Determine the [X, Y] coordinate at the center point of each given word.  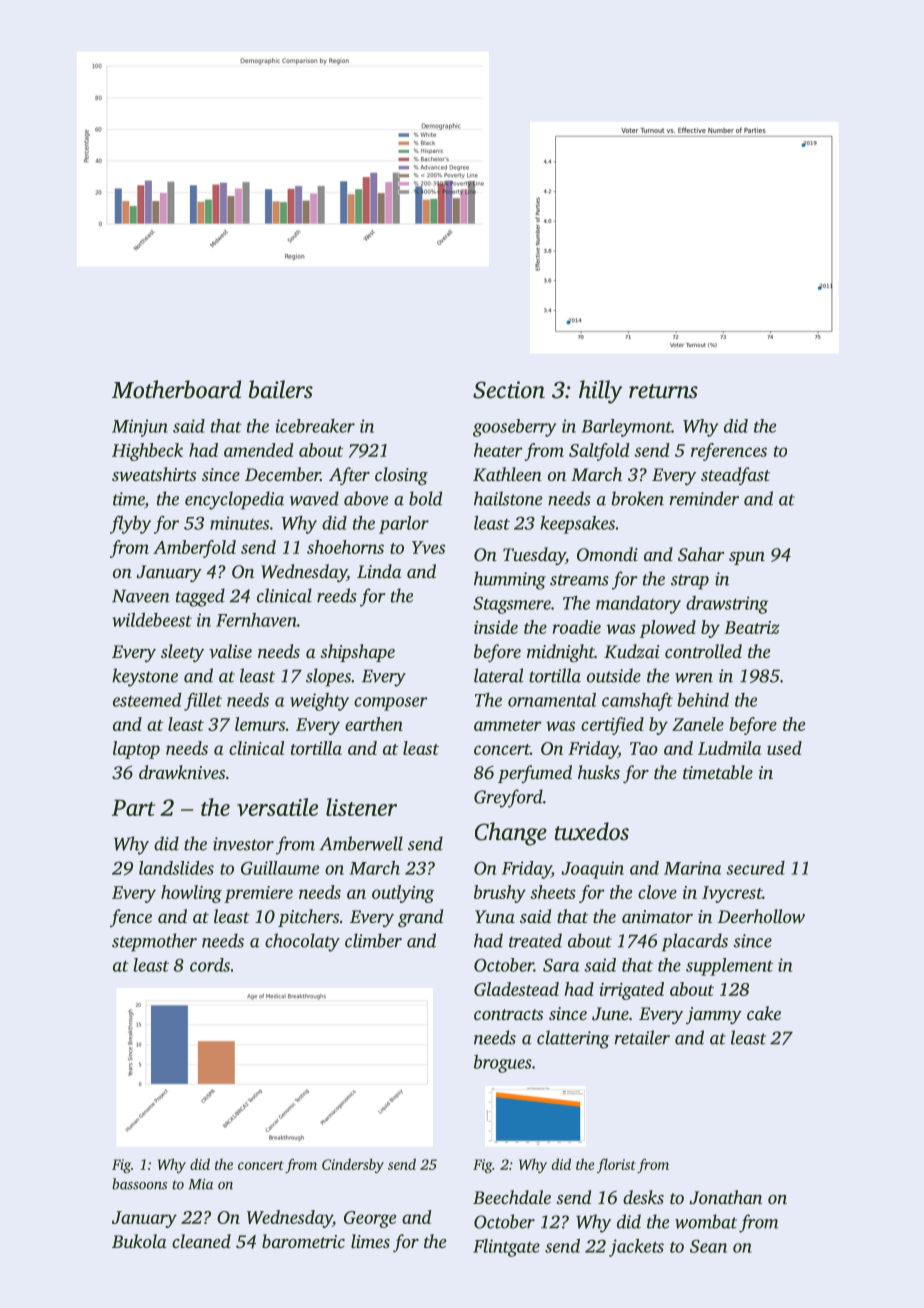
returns [663, 391]
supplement [729, 967]
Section [509, 390]
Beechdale [512, 1197]
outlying [403, 894]
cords [210, 965]
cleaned [201, 1241]
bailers [281, 389]
